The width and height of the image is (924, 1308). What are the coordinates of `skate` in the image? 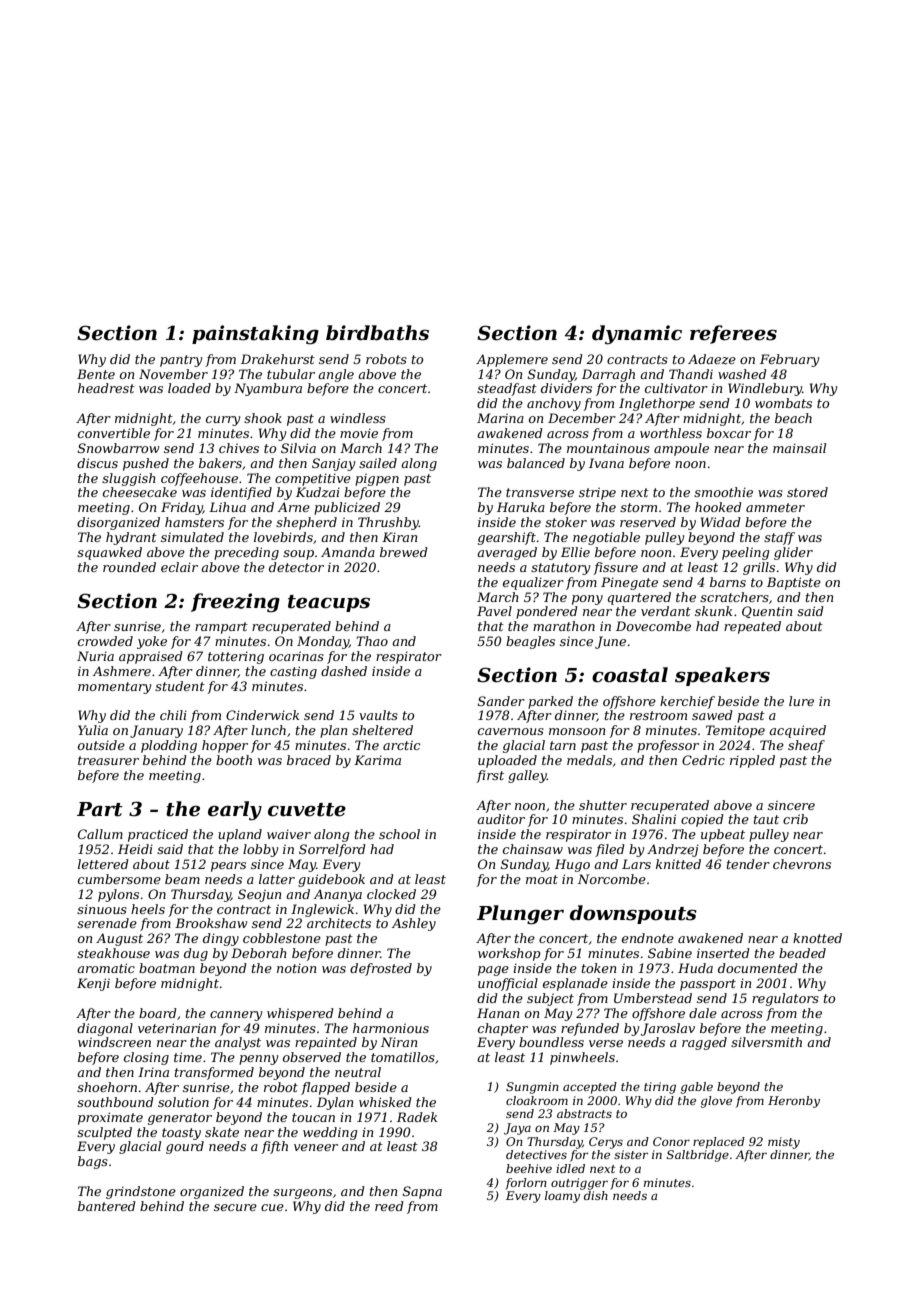 It's located at (222, 1132).
